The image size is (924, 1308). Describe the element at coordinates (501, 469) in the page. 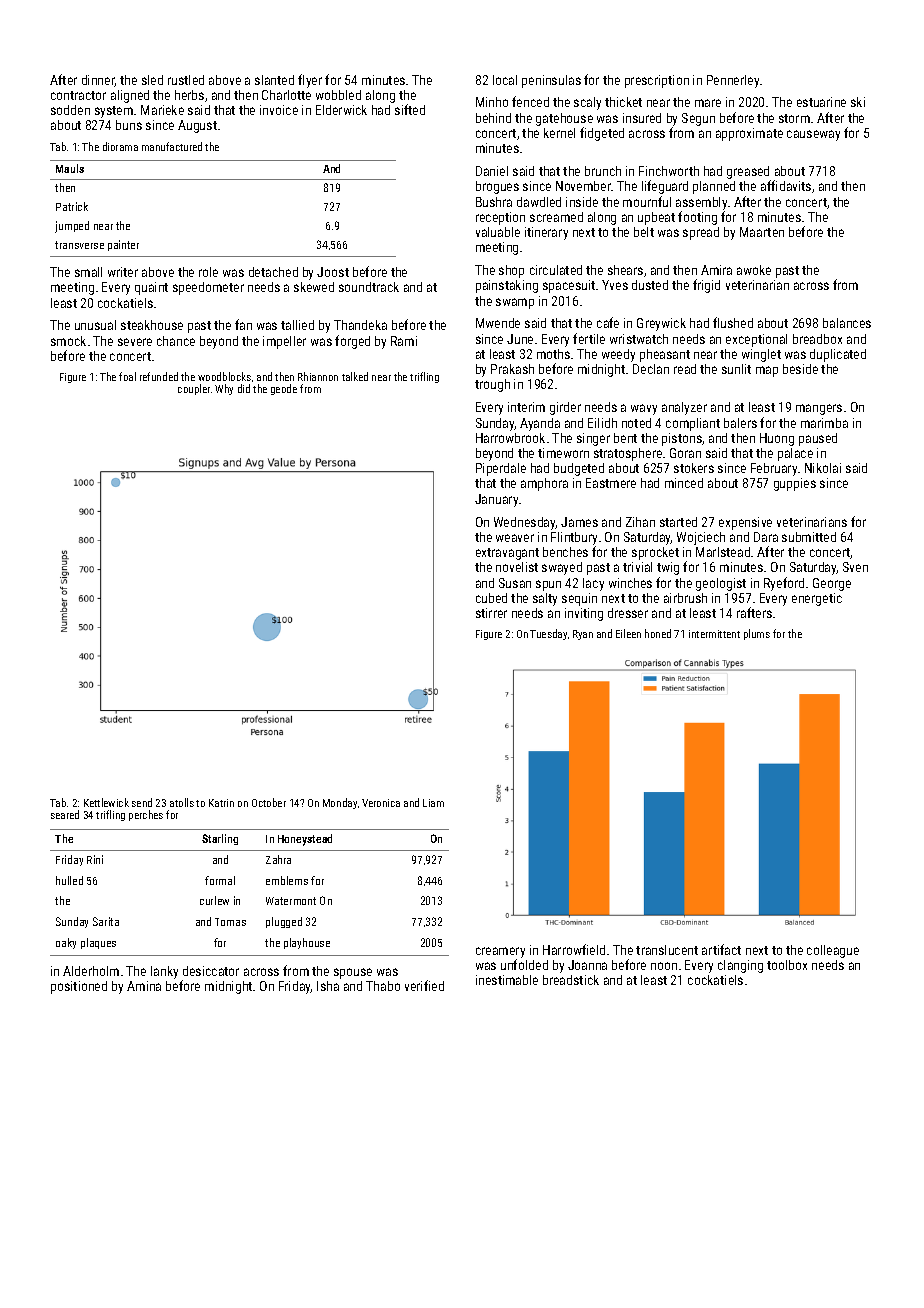

I see `Piperdale` at that location.
